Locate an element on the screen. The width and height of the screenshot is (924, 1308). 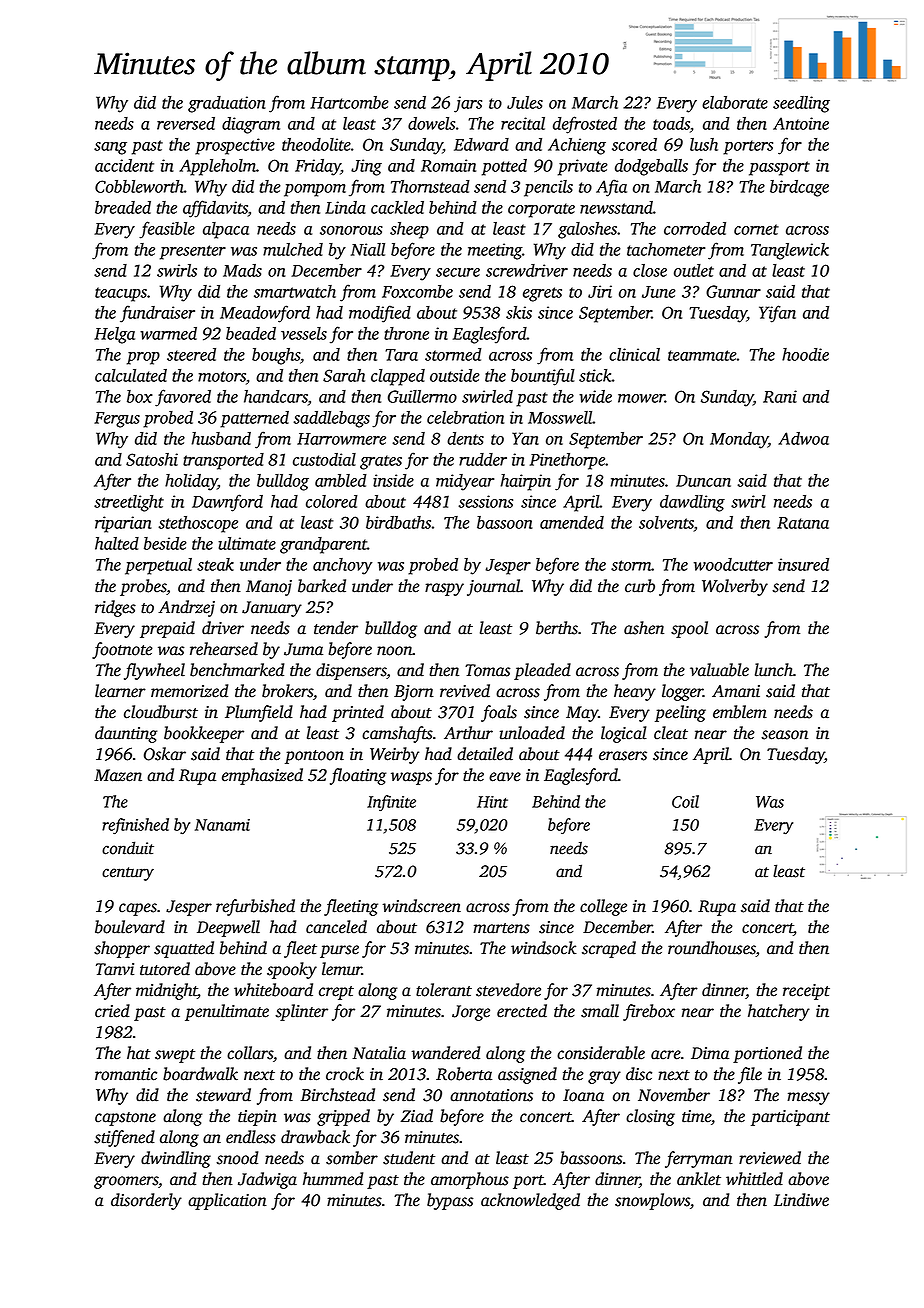
elaborate is located at coordinates (735, 102).
